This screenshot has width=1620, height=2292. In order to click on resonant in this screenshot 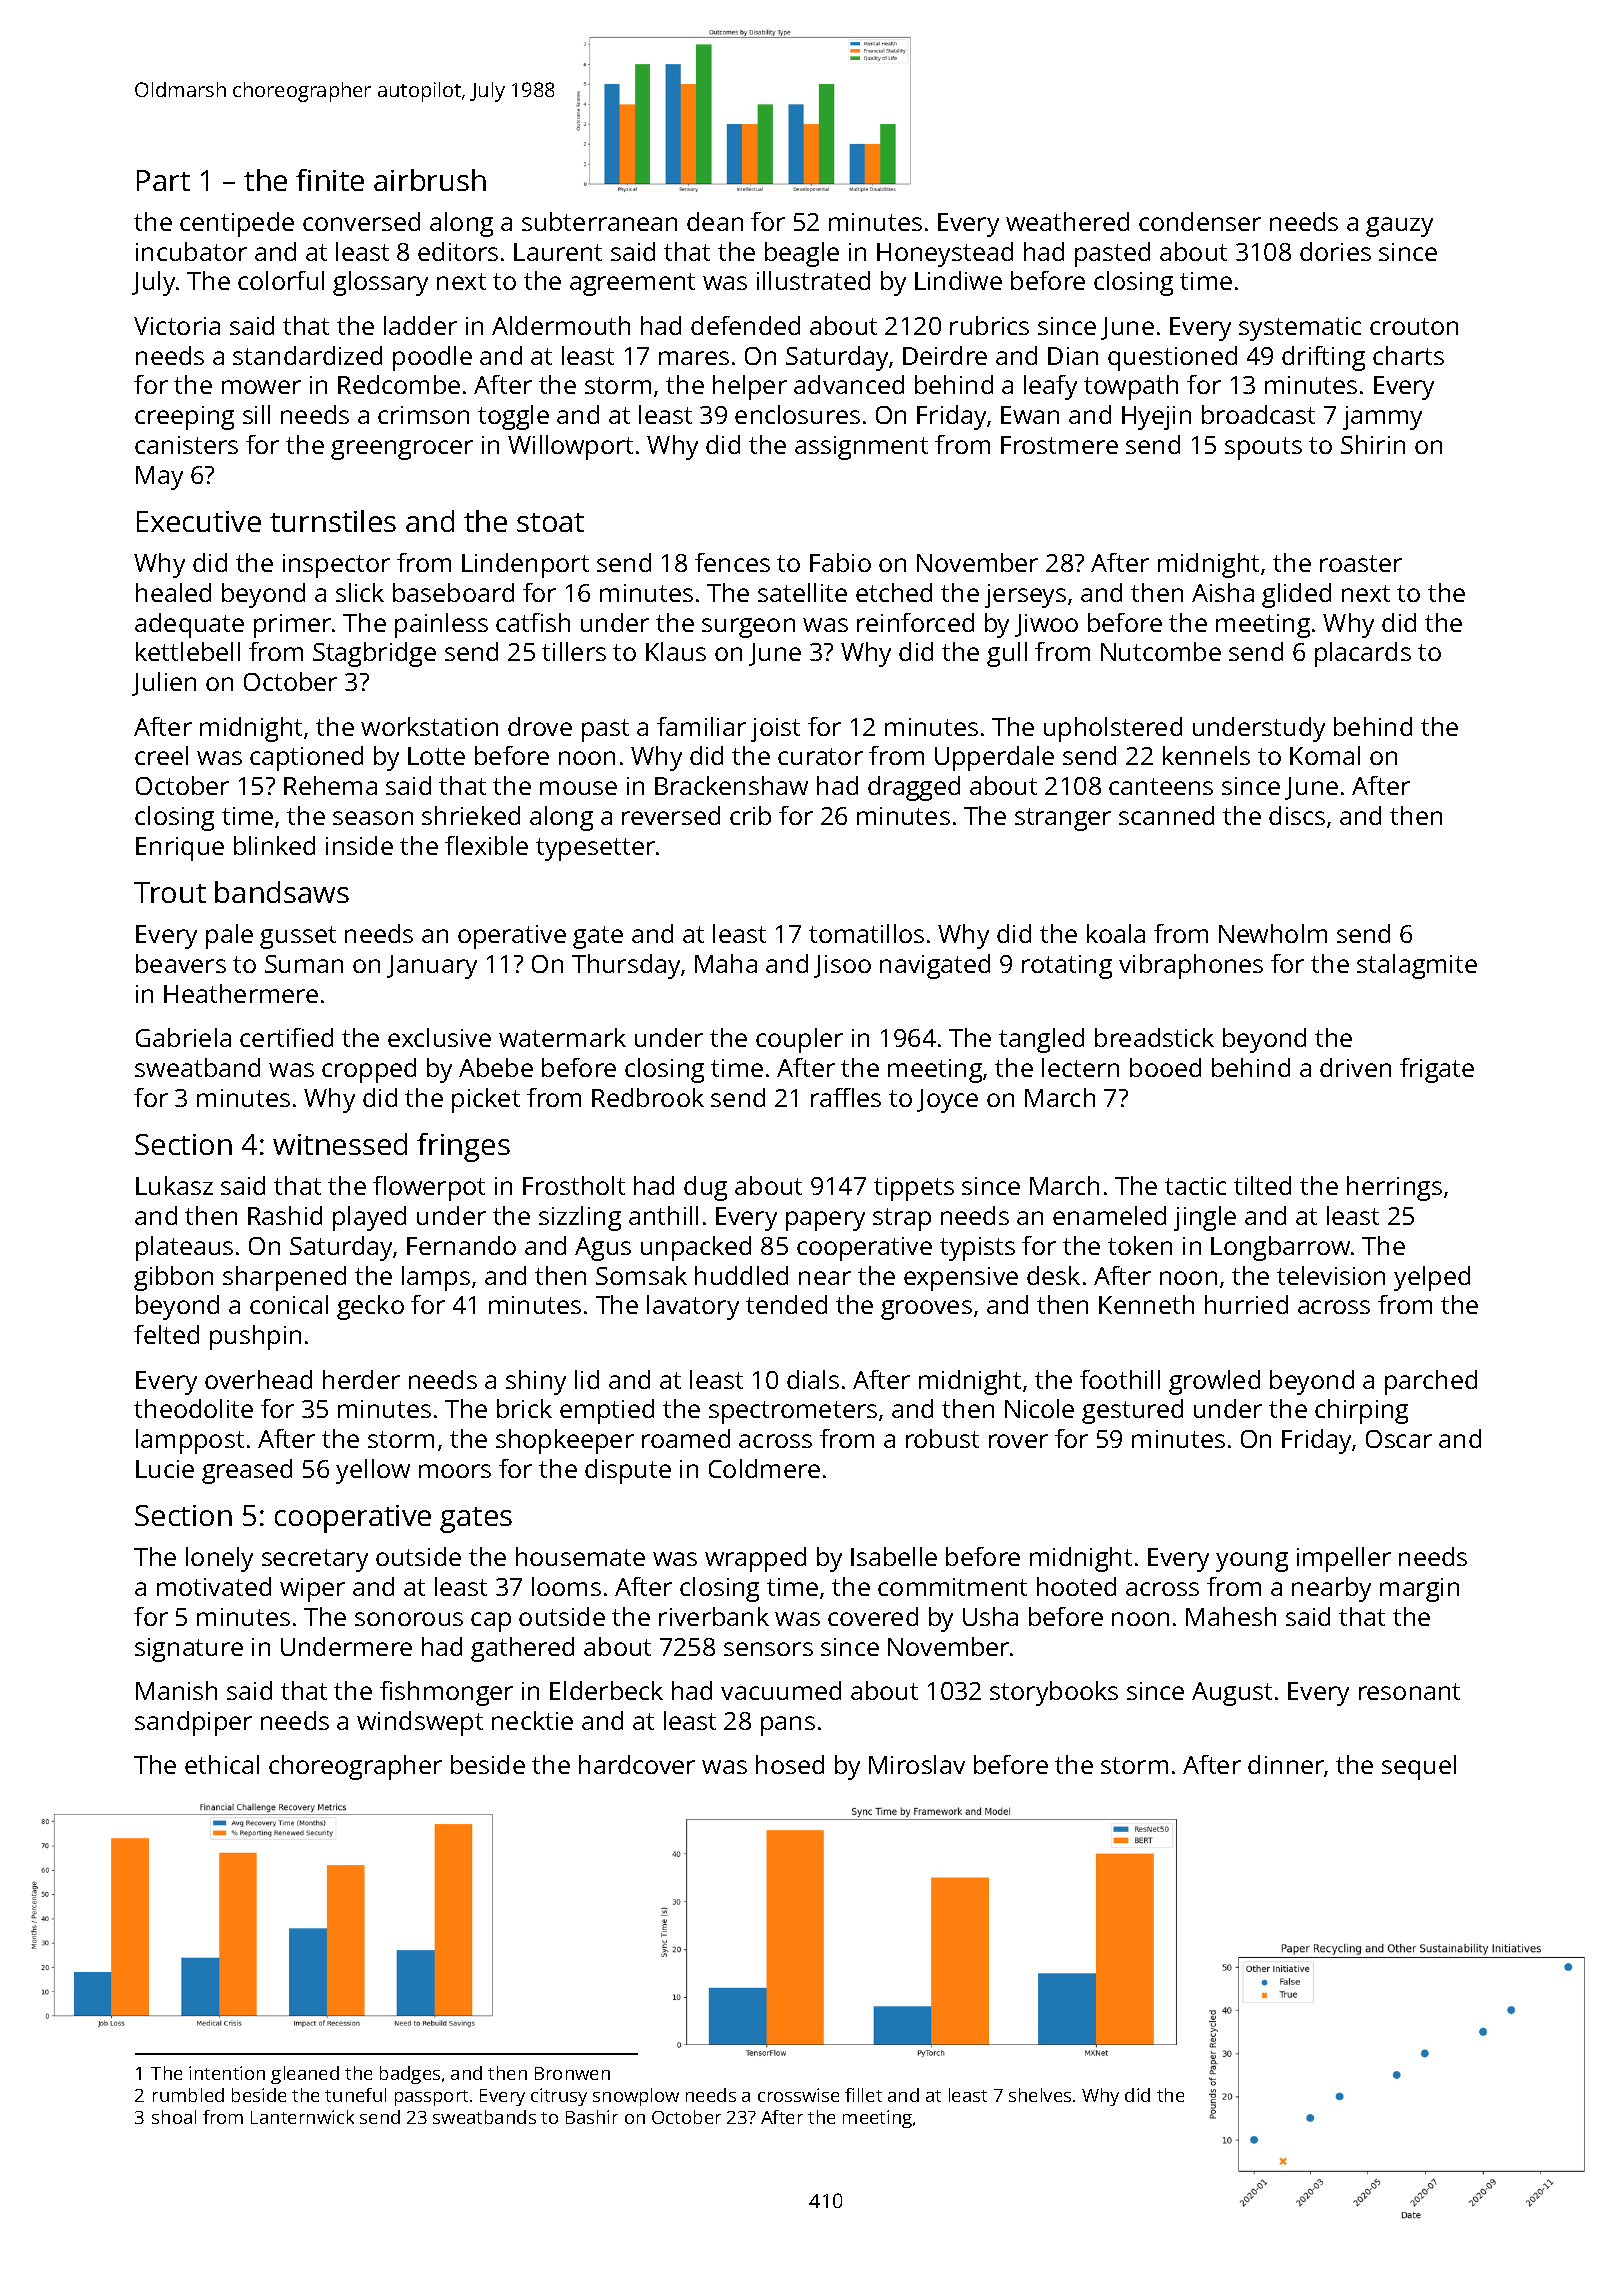, I will do `click(1409, 1691)`.
